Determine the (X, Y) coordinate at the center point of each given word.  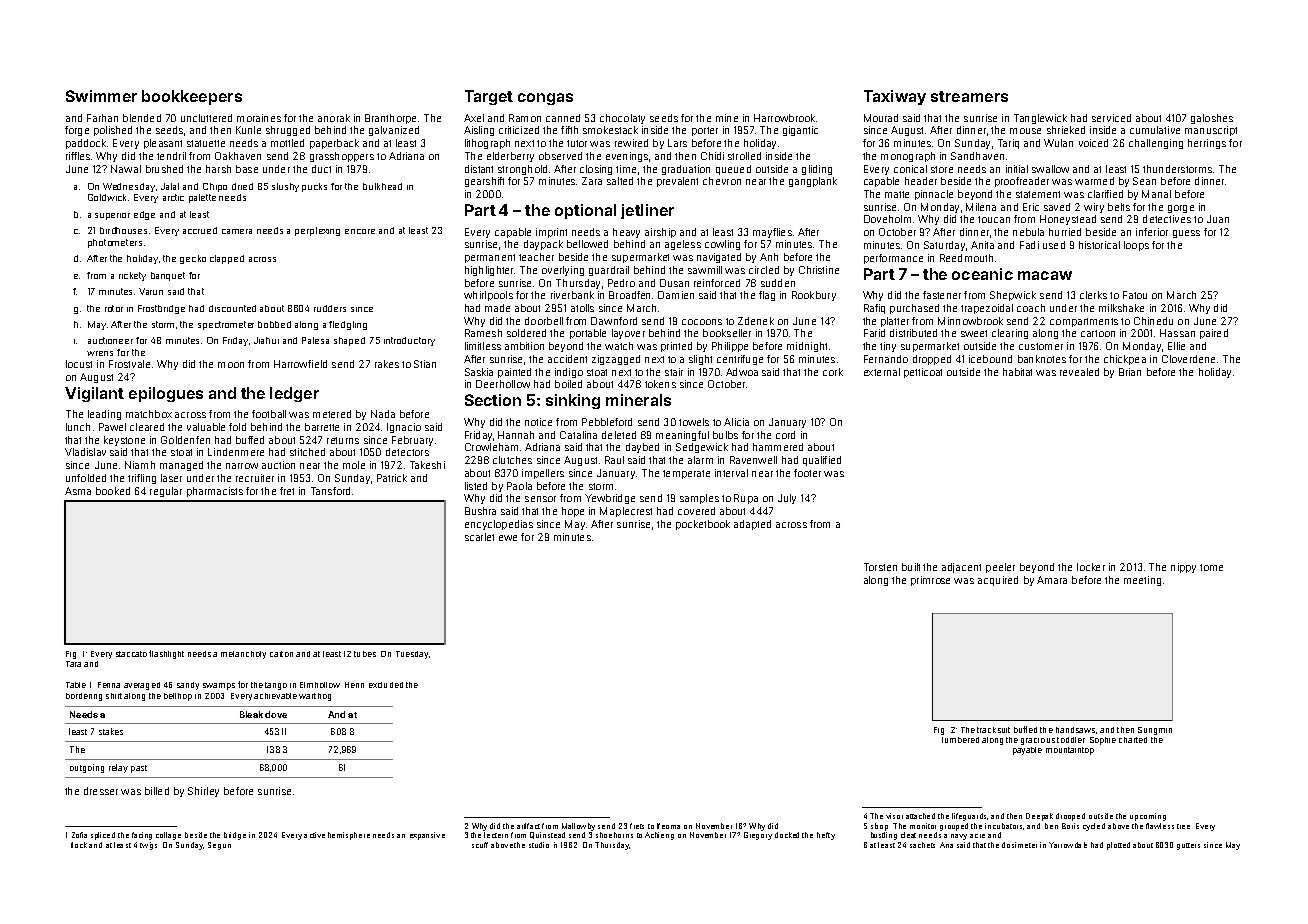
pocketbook (703, 525)
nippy (1183, 568)
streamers (969, 96)
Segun (219, 846)
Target (489, 97)
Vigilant (94, 394)
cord (785, 435)
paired (1214, 334)
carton (281, 654)
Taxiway (895, 97)
